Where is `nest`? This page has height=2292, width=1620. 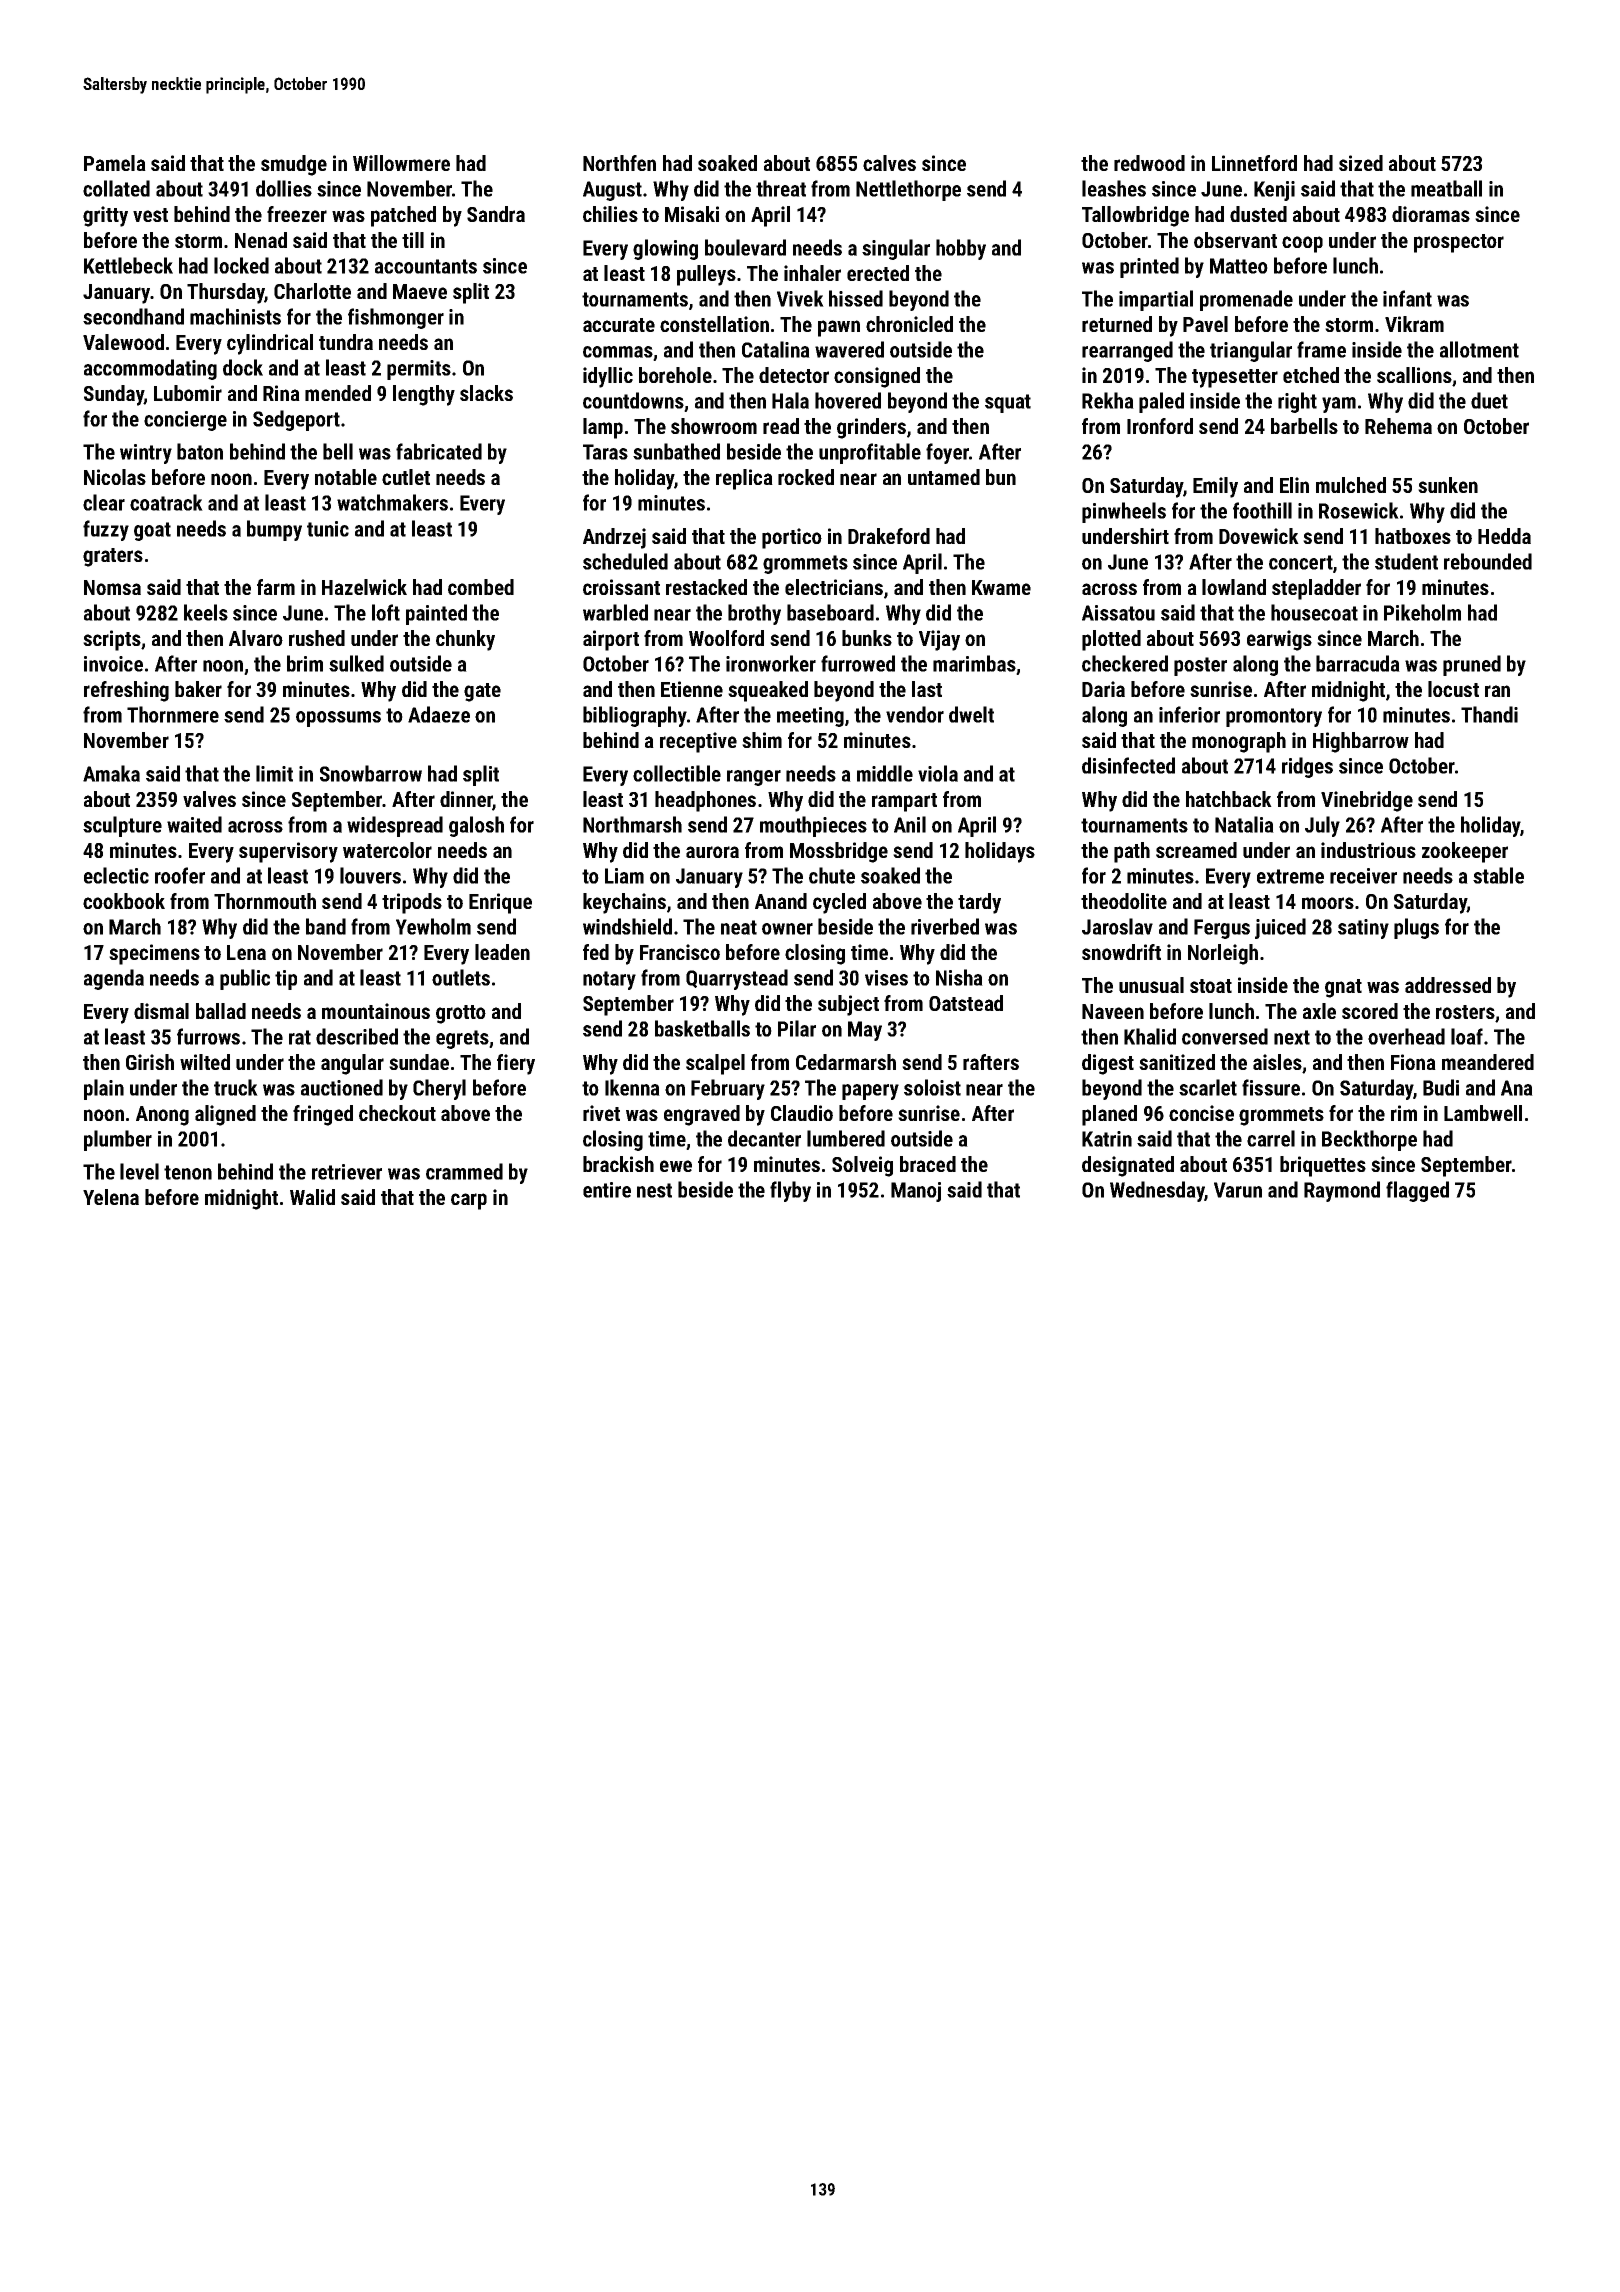
nest is located at coordinates (654, 1190).
